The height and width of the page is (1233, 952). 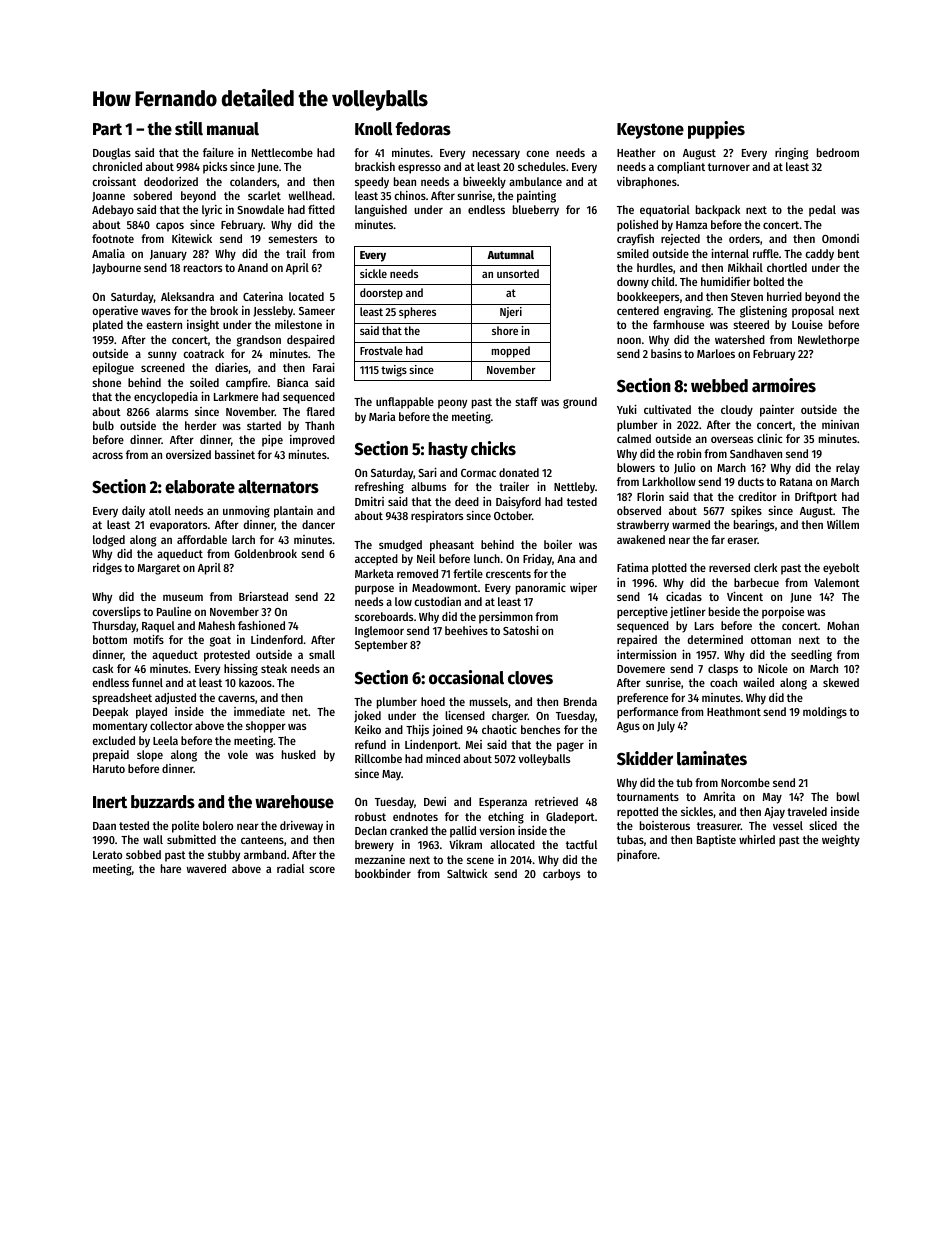 What do you see at coordinates (171, 181) in the page?
I see `deodorized` at bounding box center [171, 181].
